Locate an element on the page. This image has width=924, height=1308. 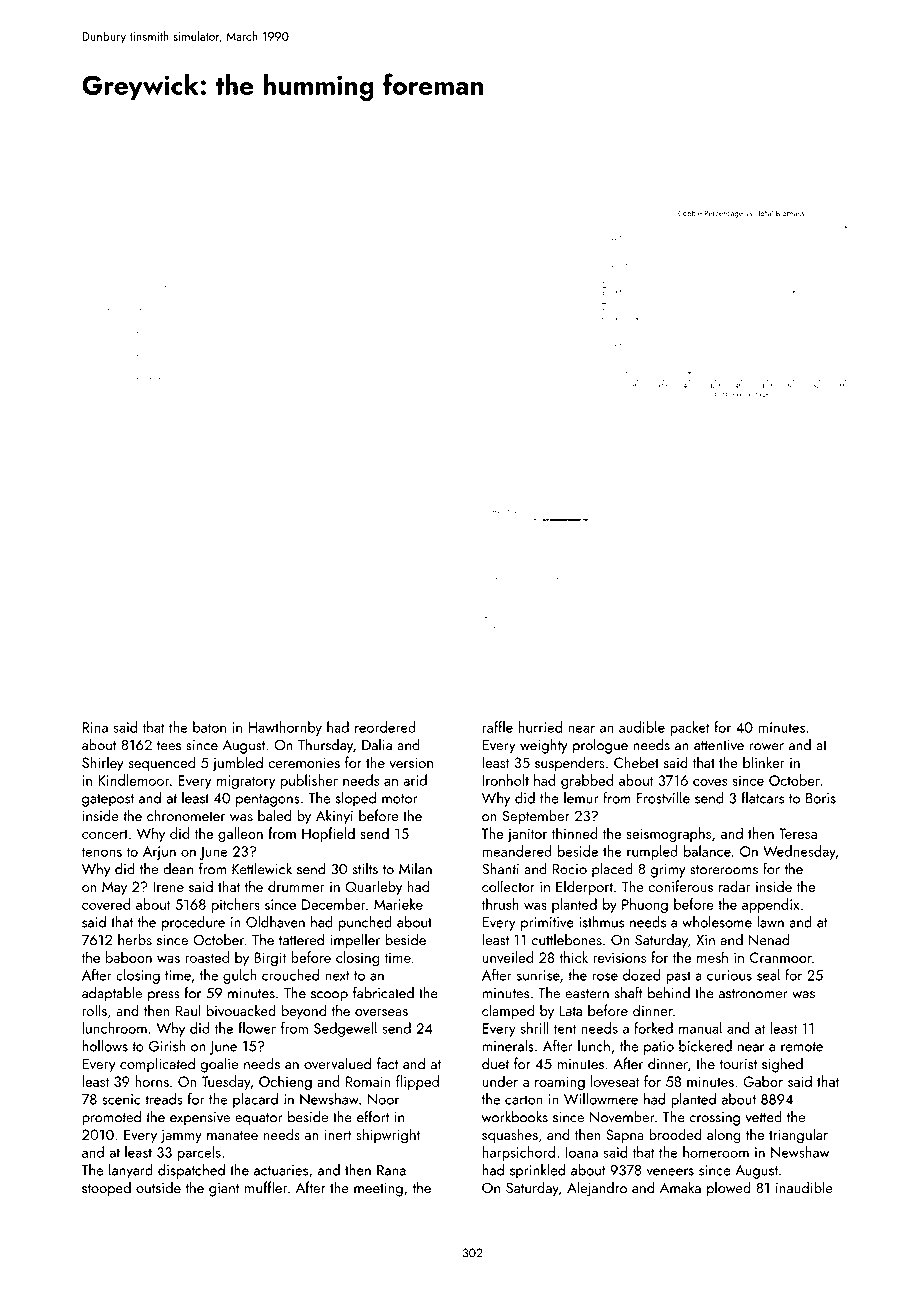
overseas is located at coordinates (381, 1012).
